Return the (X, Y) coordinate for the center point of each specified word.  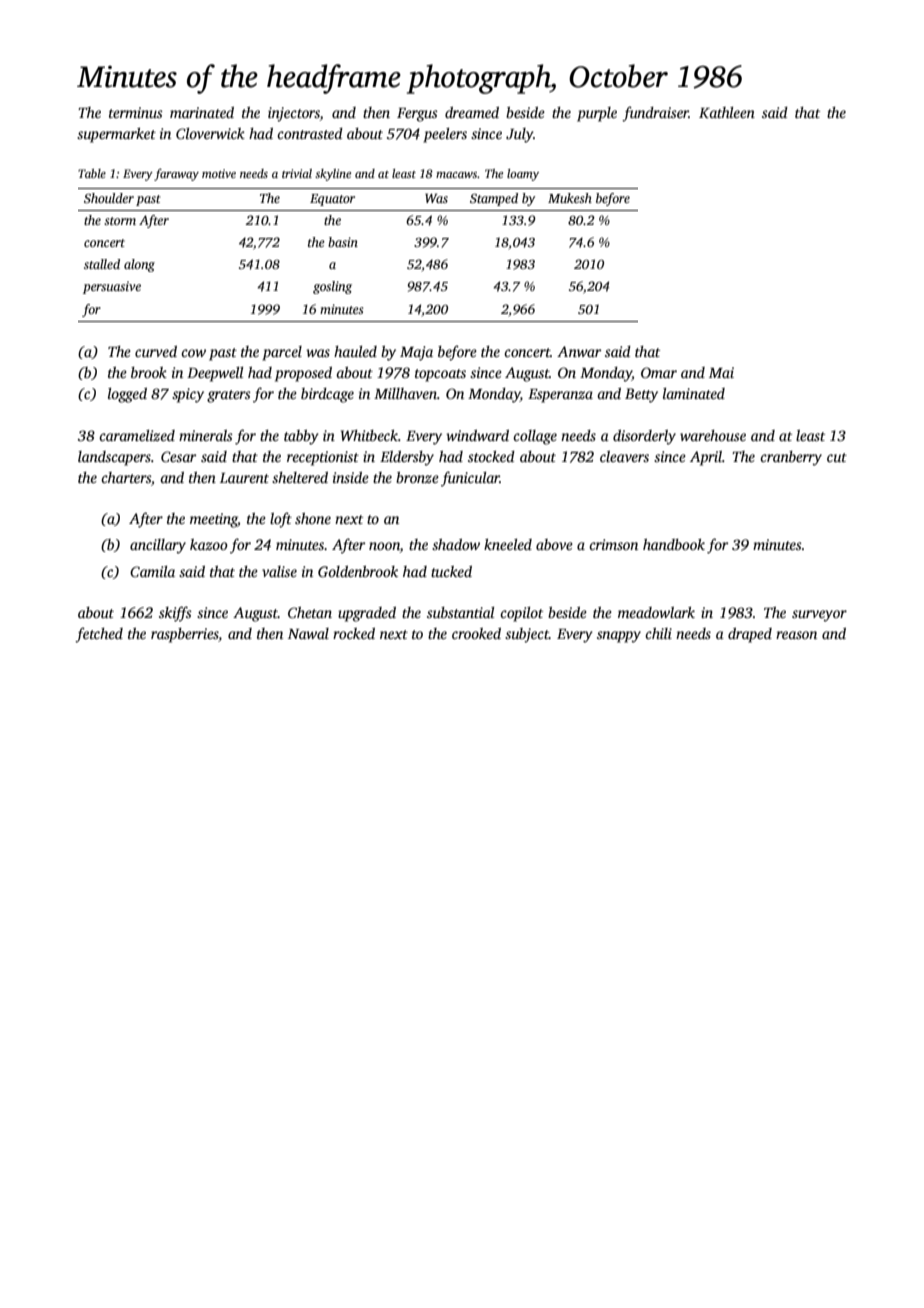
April (706, 458)
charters (126, 477)
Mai (721, 372)
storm (120, 221)
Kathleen (727, 112)
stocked (491, 456)
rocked (354, 633)
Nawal (308, 633)
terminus (136, 112)
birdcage (327, 395)
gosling (332, 287)
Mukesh (570, 198)
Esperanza (560, 396)
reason (796, 635)
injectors (294, 114)
